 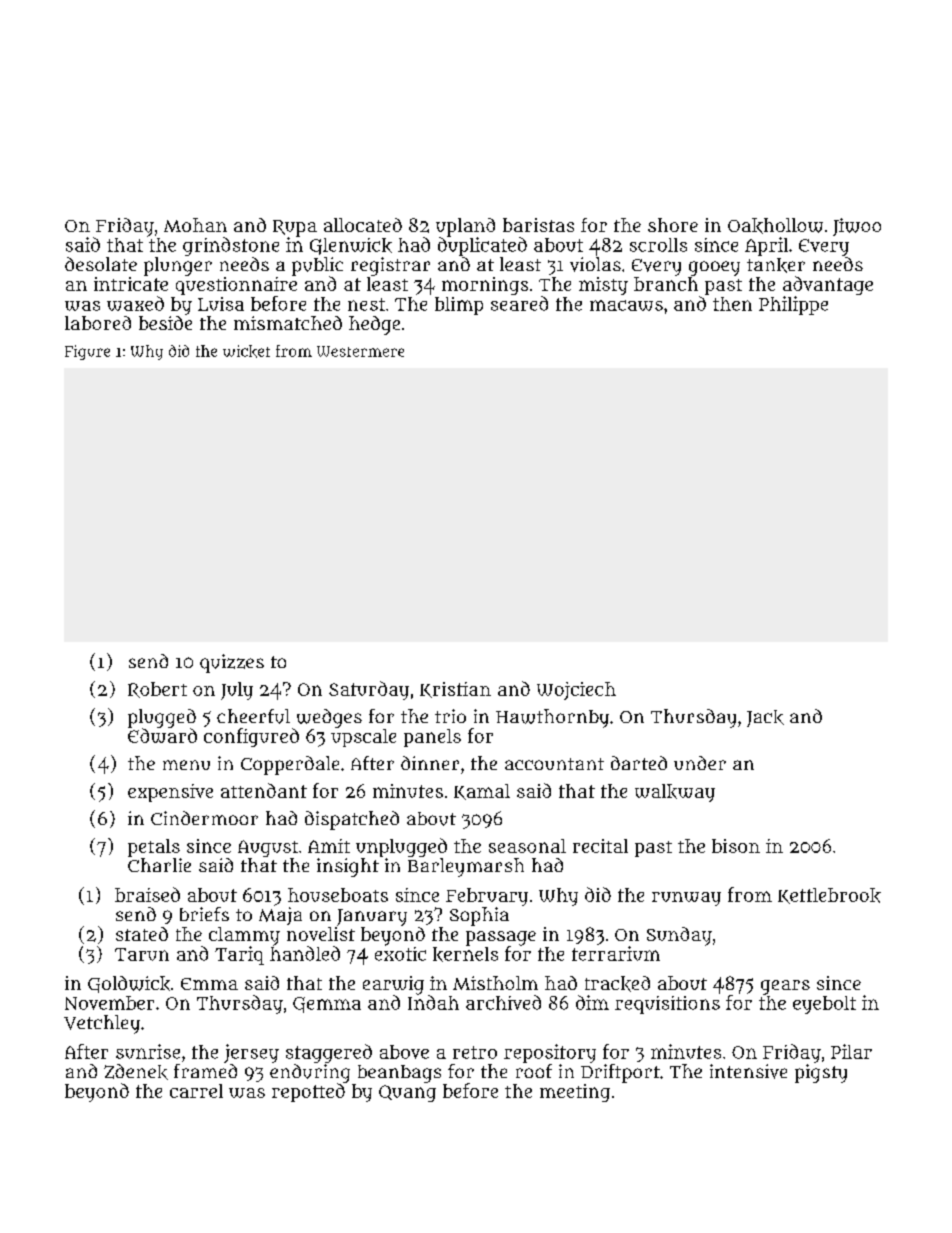 I want to click on labored, so click(x=98, y=323).
